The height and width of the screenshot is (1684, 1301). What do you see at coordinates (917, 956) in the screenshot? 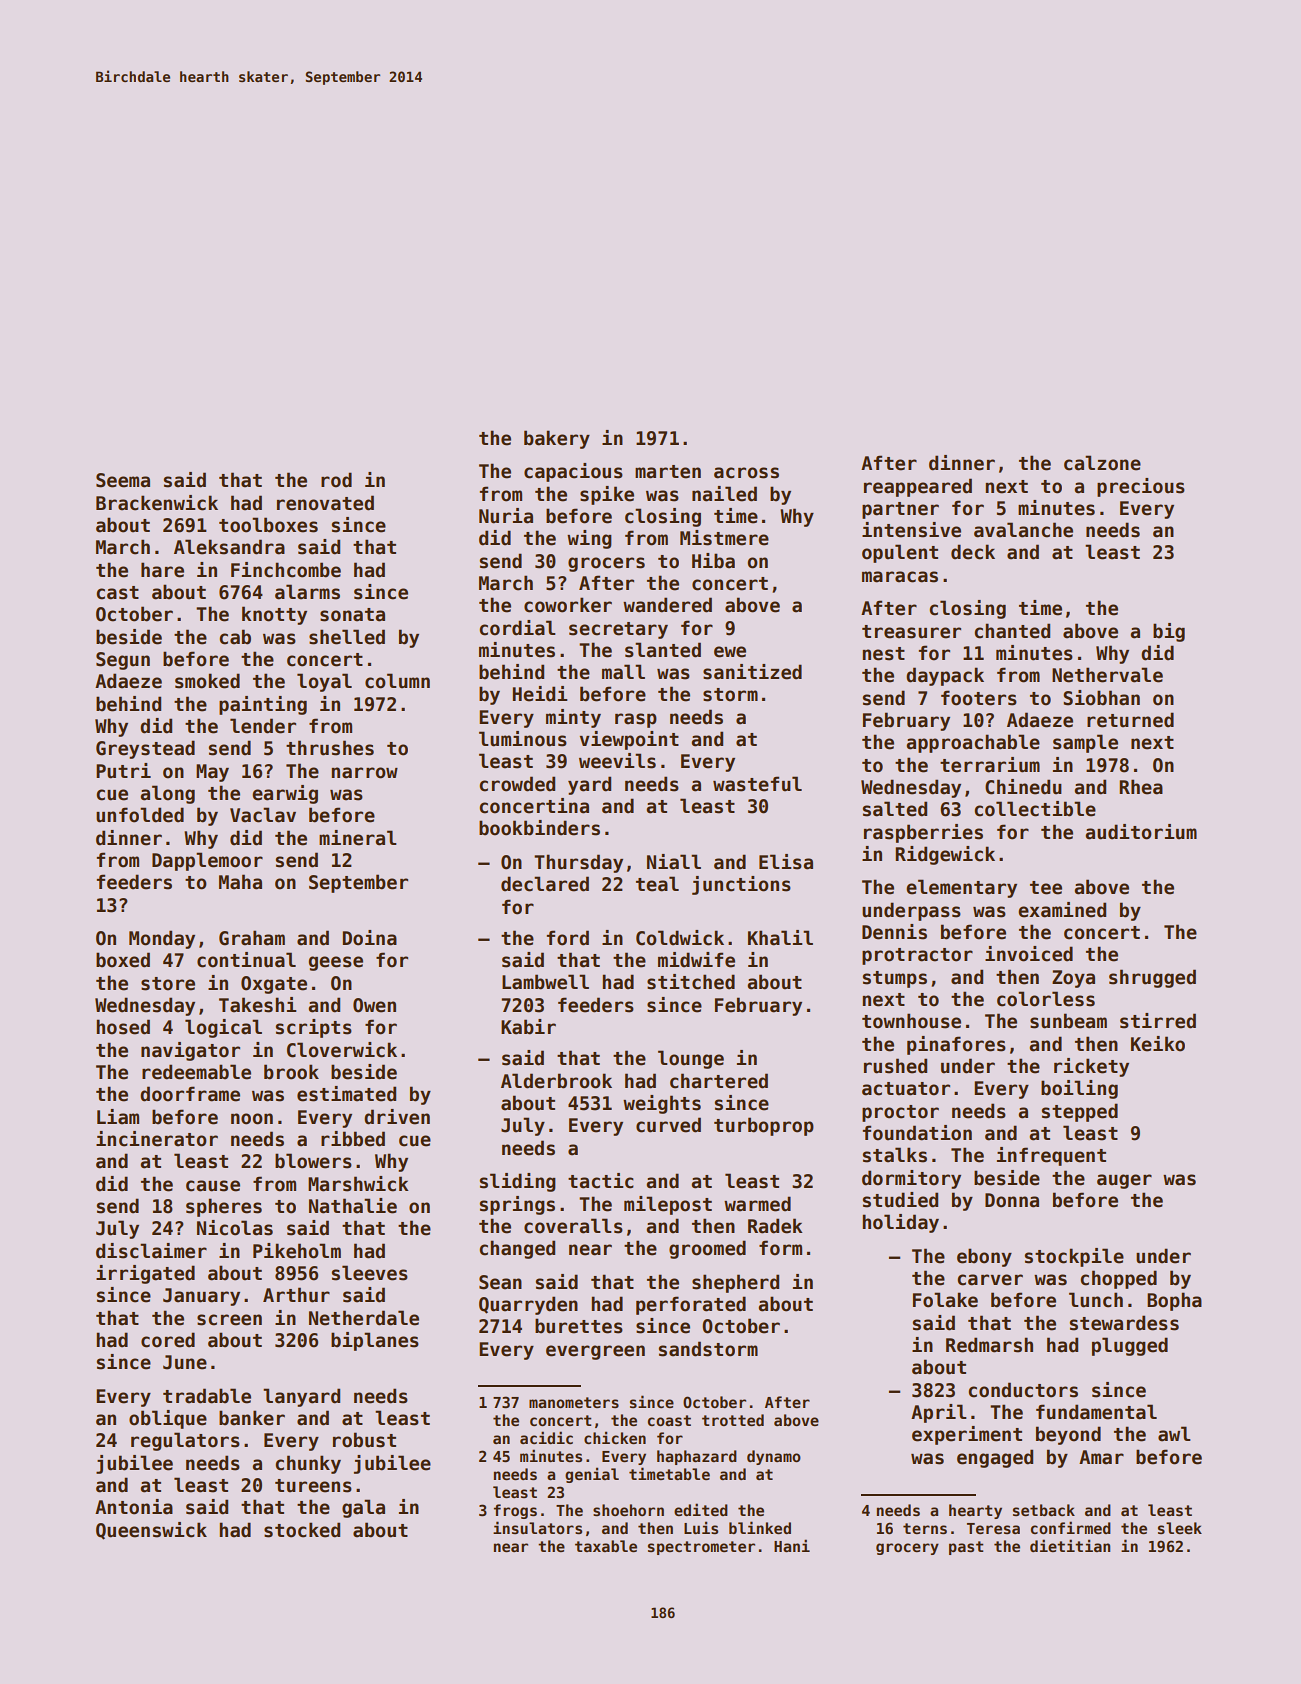
I see `protractor` at bounding box center [917, 956].
